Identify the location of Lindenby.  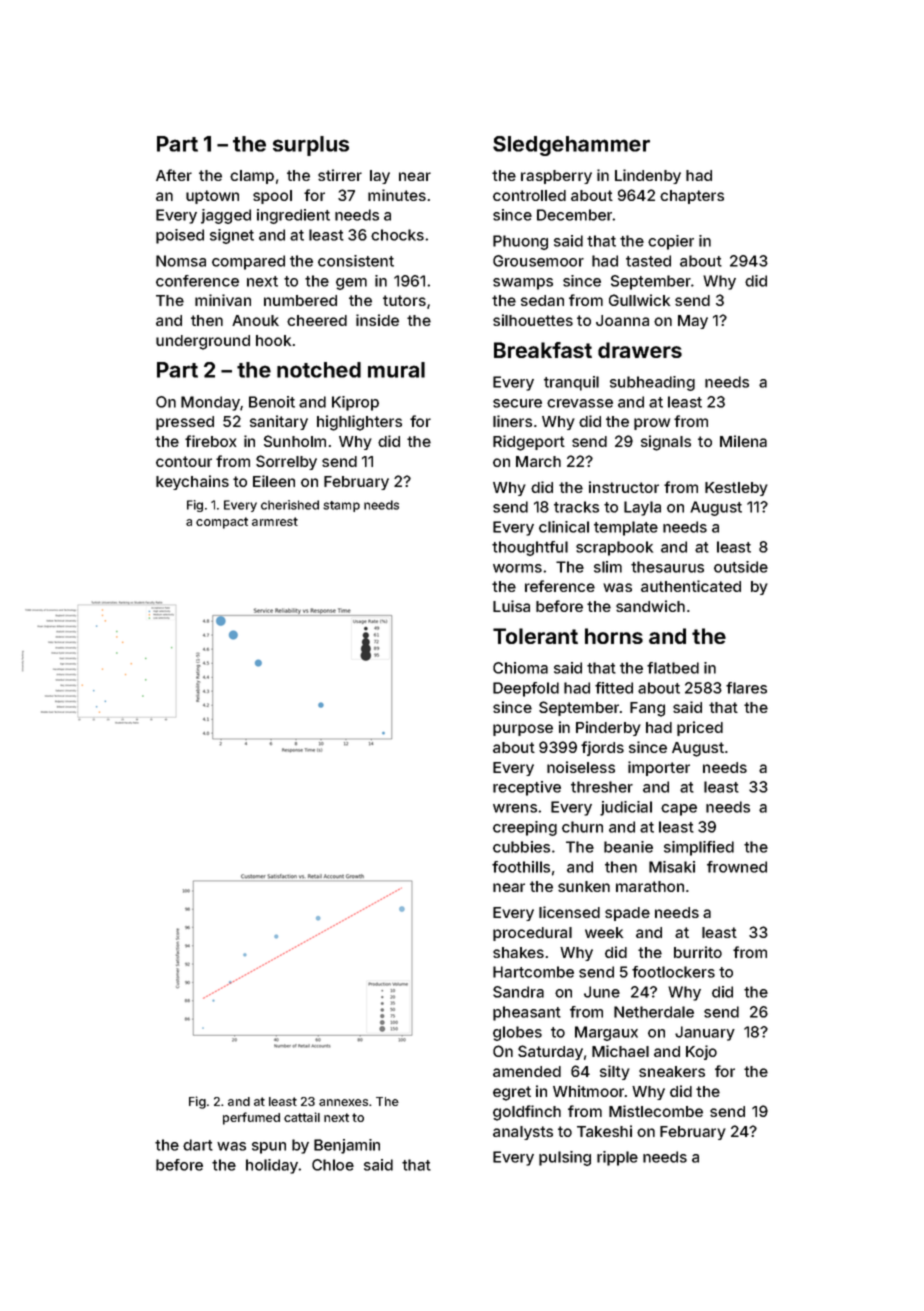
(648, 176).
